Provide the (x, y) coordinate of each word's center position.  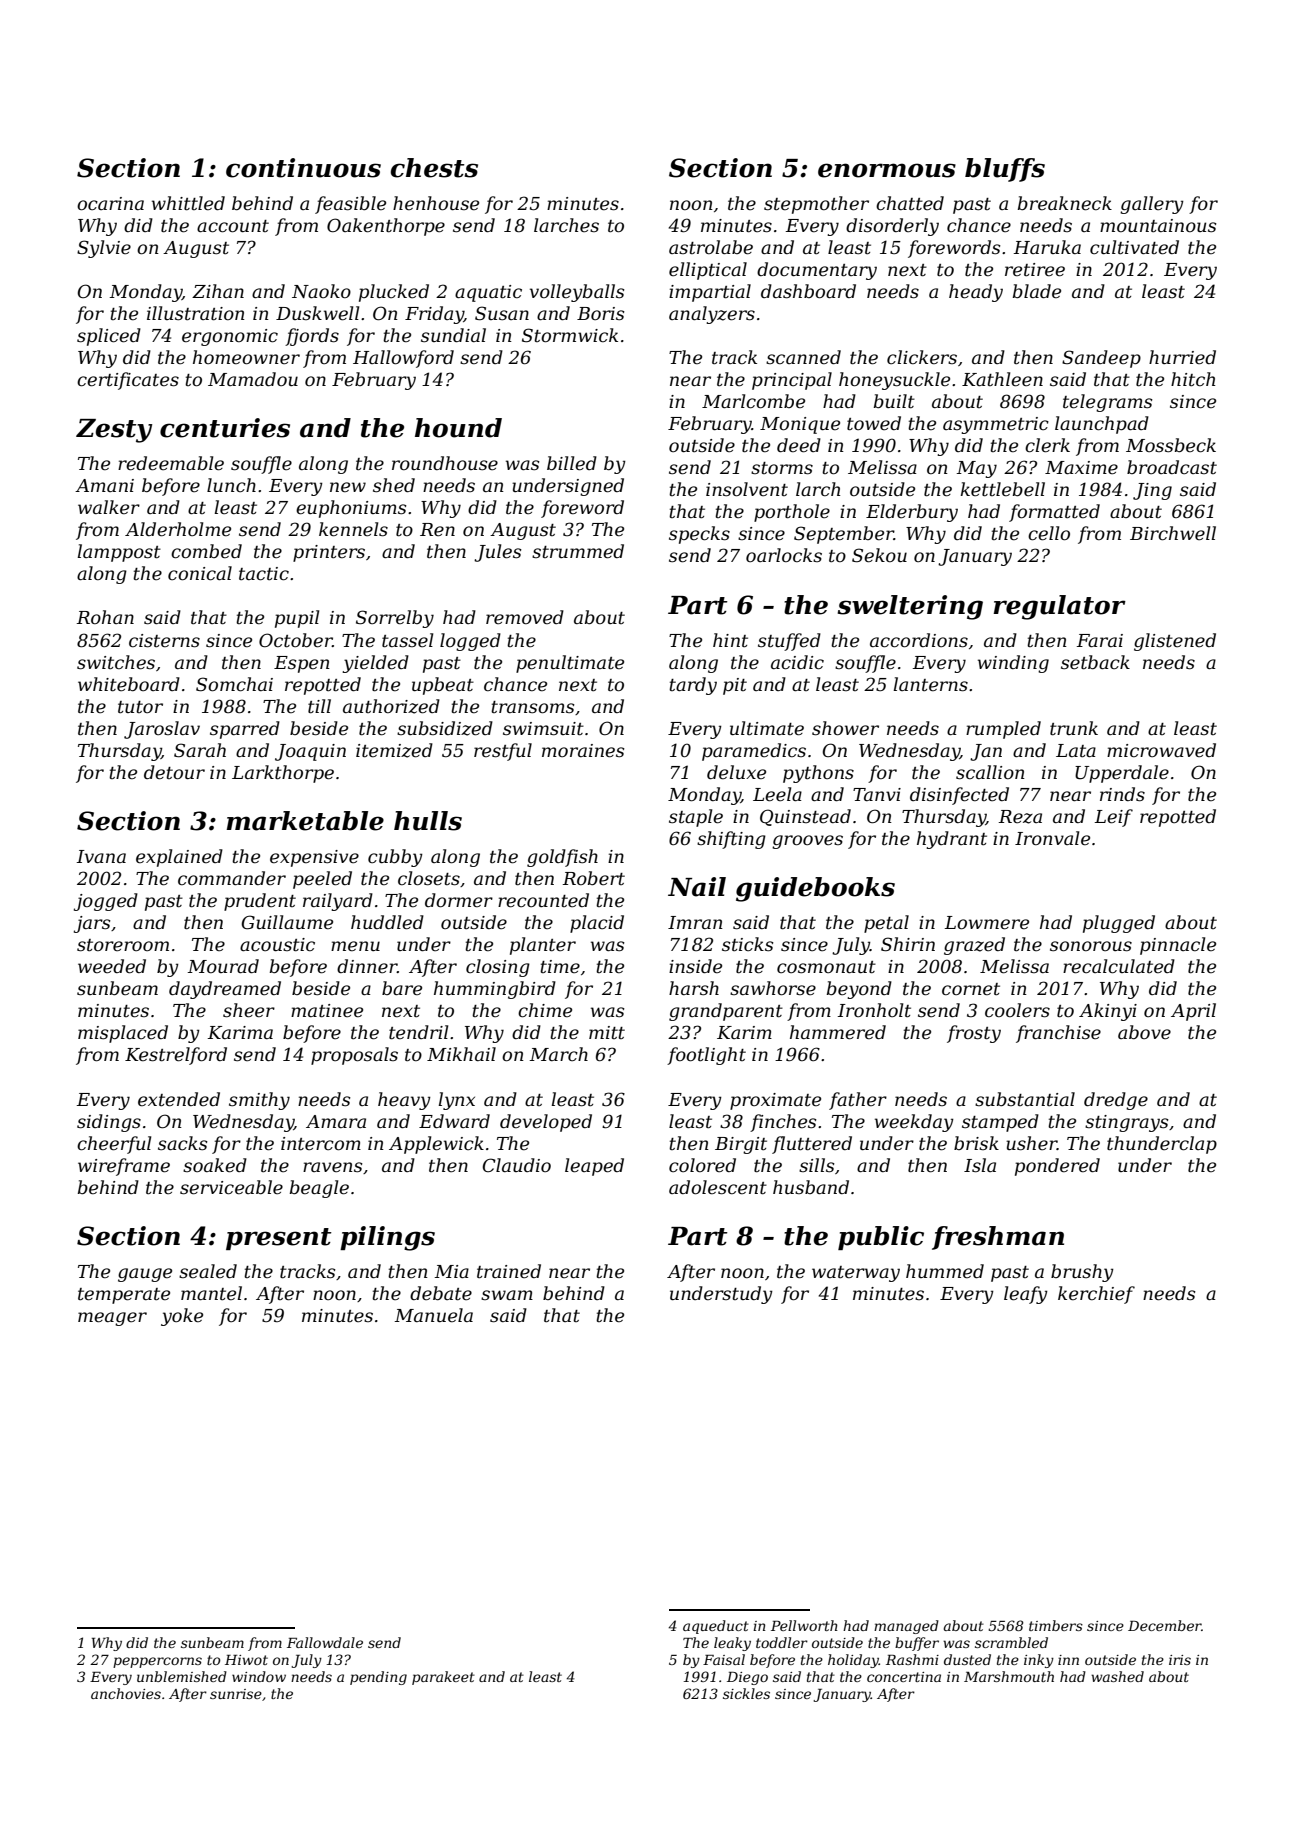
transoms (533, 707)
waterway (856, 1274)
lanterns (930, 684)
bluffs (1005, 170)
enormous (887, 170)
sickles (746, 1693)
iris (1180, 1660)
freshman (998, 1238)
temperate (124, 1296)
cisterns (164, 641)
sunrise (236, 1694)
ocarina (110, 204)
